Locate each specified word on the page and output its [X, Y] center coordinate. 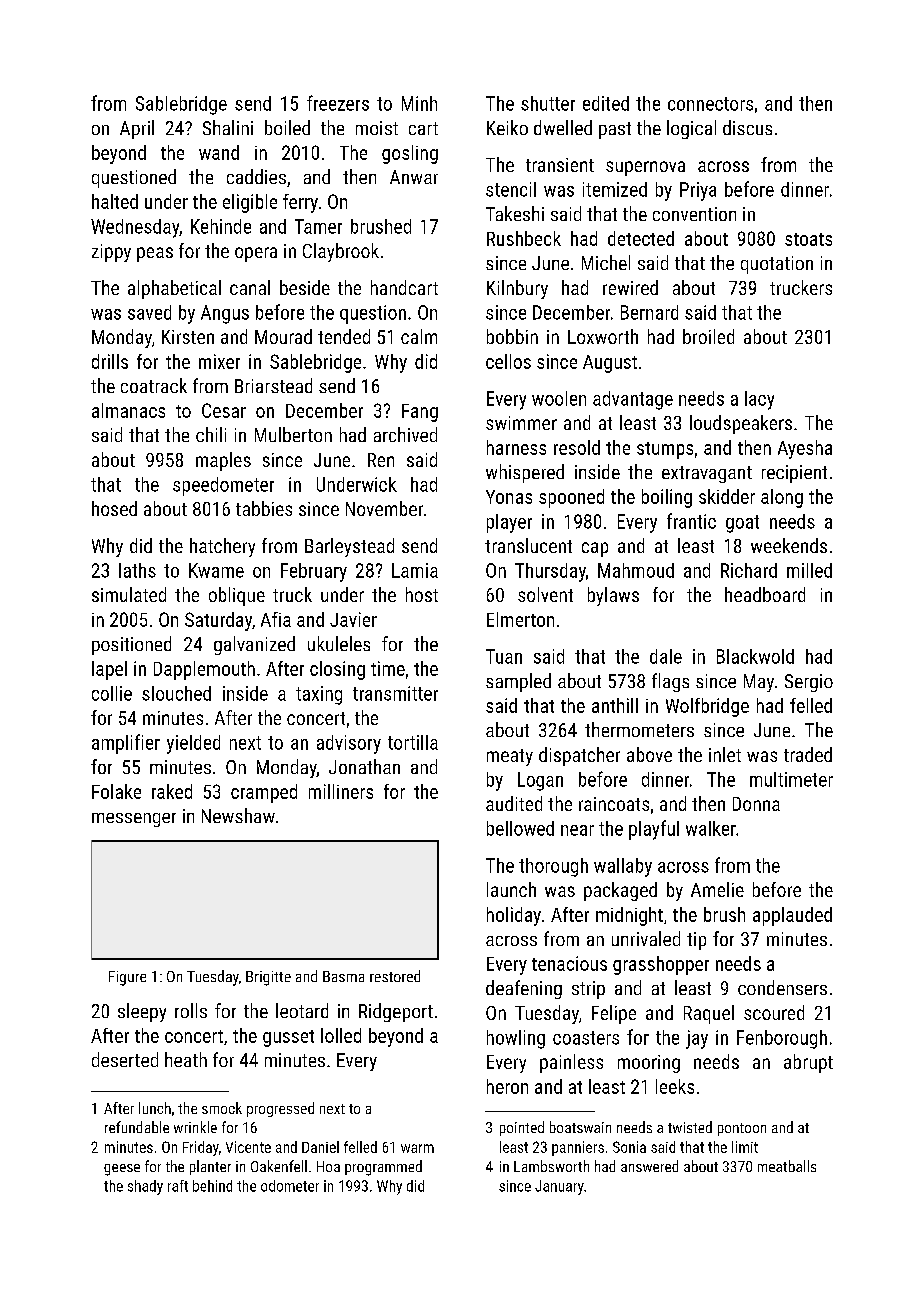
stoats [808, 239]
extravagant [707, 474]
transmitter [395, 693]
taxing [319, 695]
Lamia [415, 570]
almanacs [128, 410]
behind [212, 1186]
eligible [250, 203]
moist [377, 128]
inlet [725, 754]
